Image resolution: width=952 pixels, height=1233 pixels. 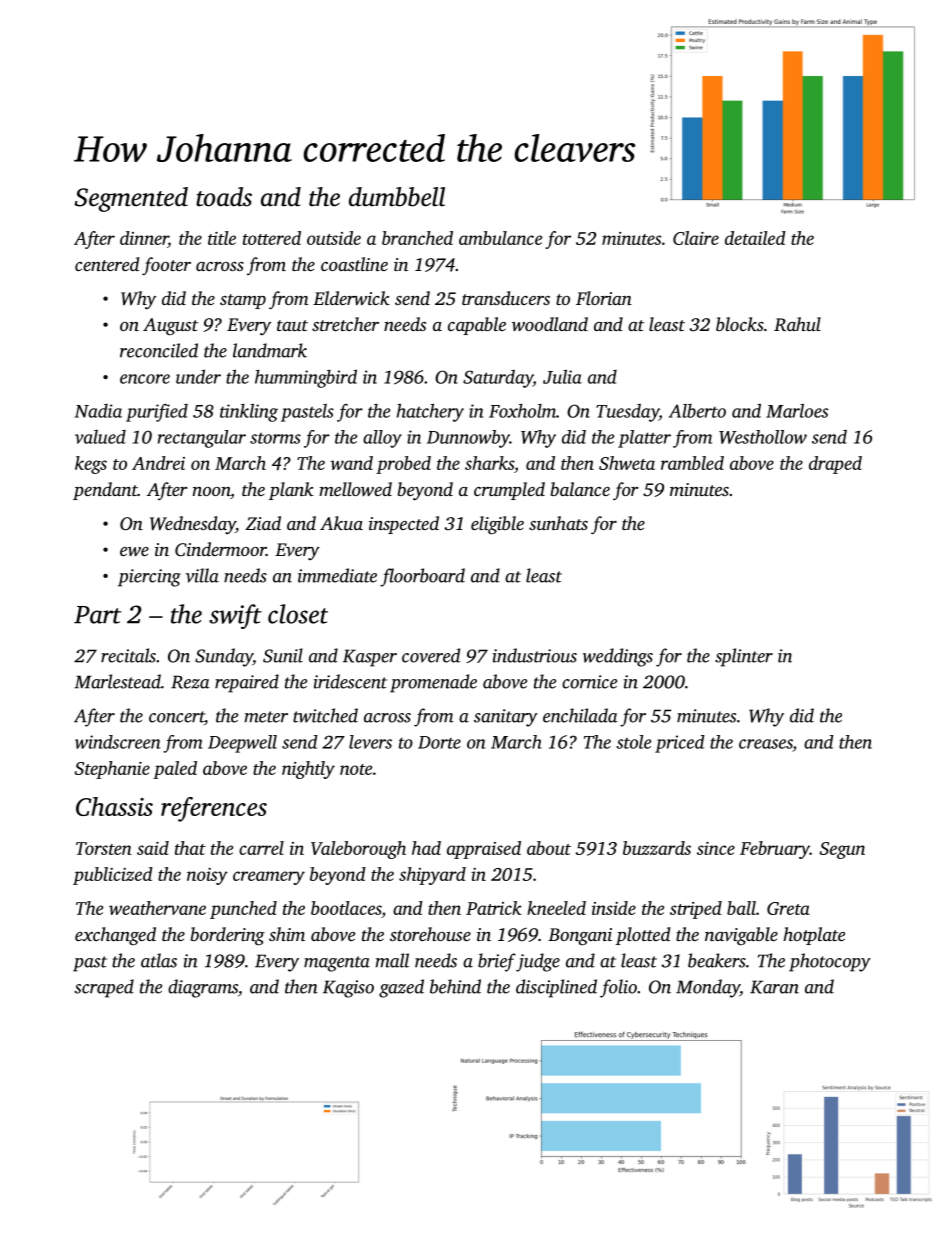 What do you see at coordinates (755, 238) in the screenshot?
I see `detailed` at bounding box center [755, 238].
